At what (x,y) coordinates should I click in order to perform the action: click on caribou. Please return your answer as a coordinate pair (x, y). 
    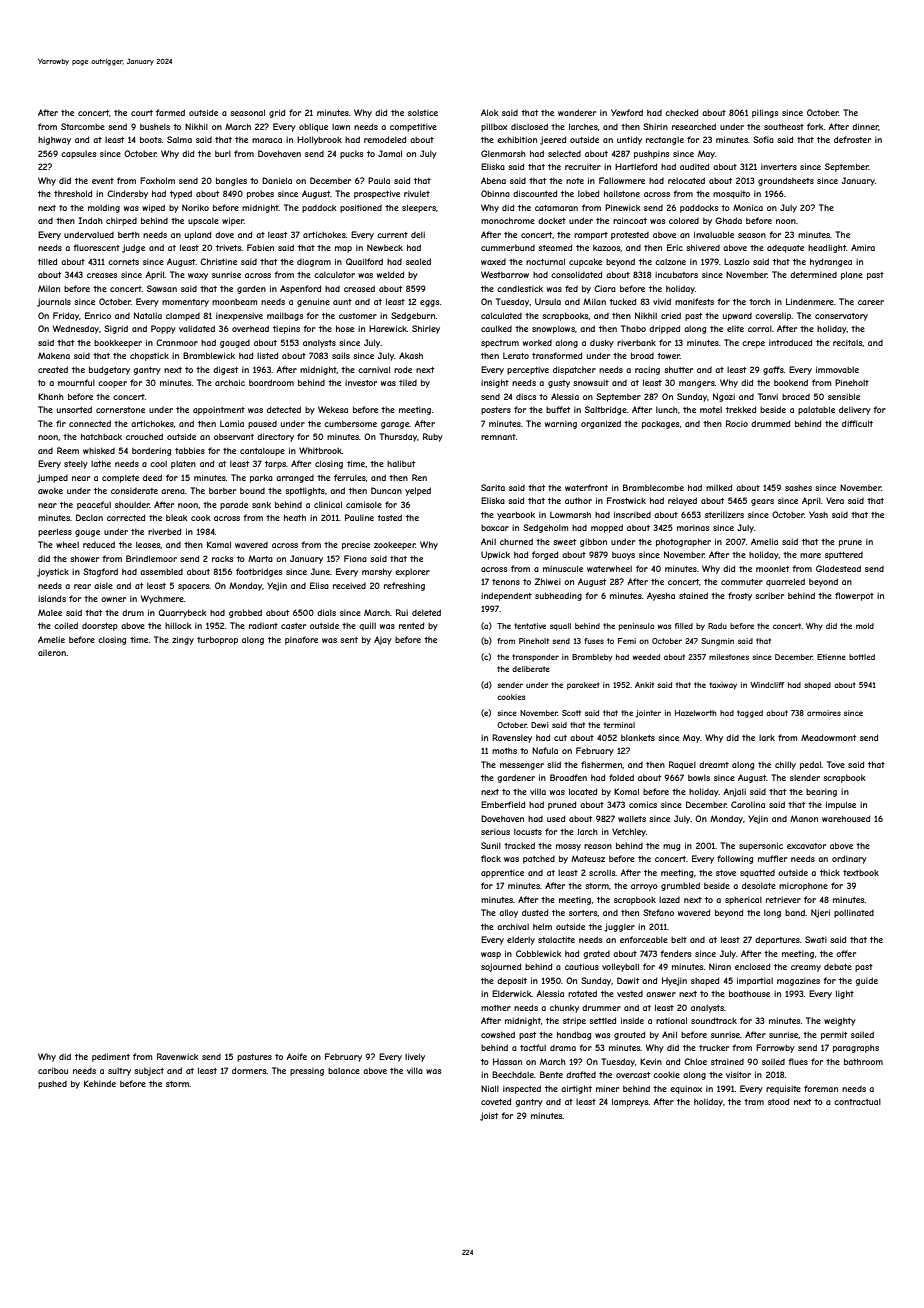
    Looking at the image, I should click on (53, 1070).
